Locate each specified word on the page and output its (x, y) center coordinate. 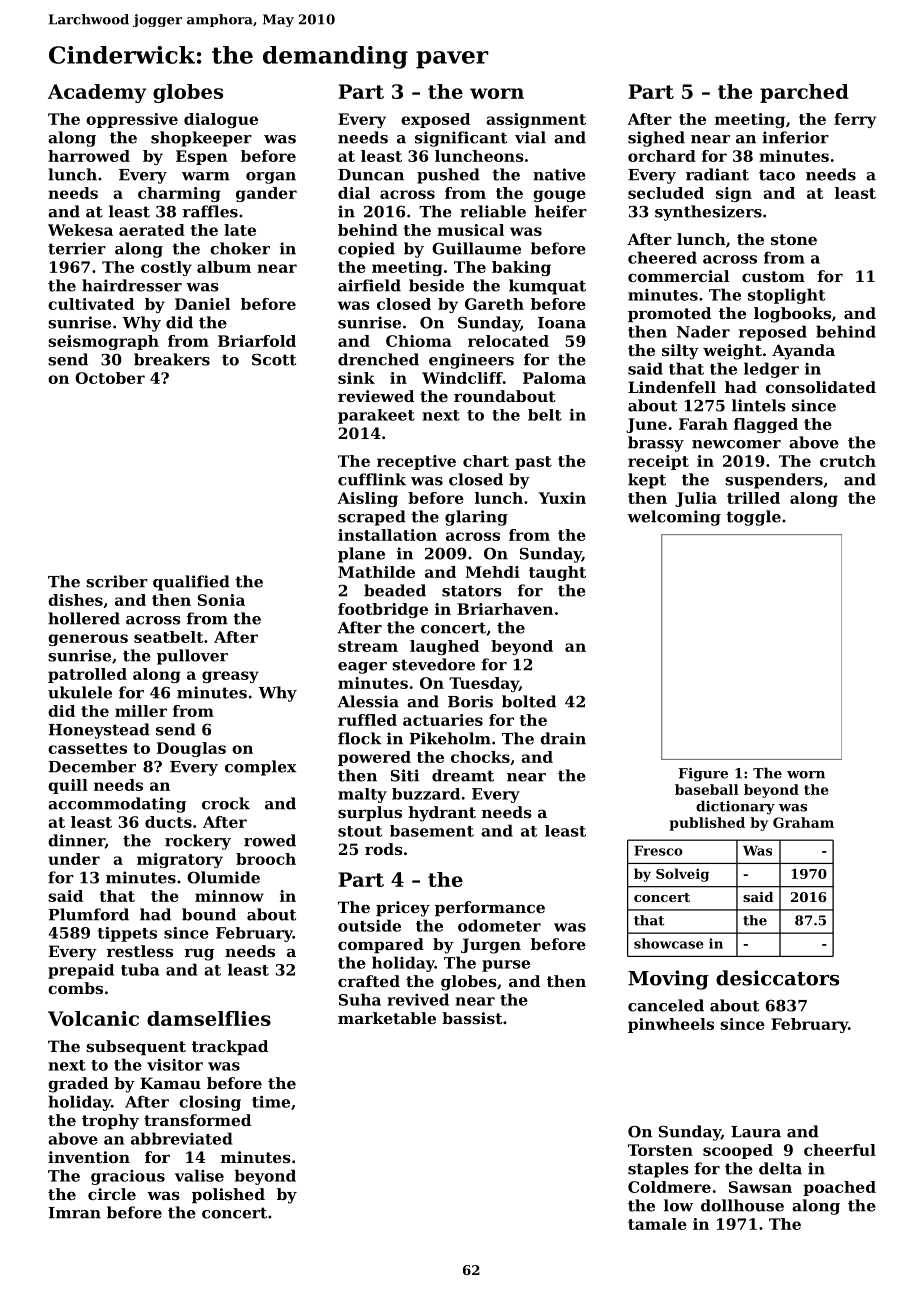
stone (794, 239)
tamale (657, 1224)
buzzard (426, 794)
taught (557, 573)
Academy (97, 93)
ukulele (80, 692)
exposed (435, 120)
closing (210, 1103)
